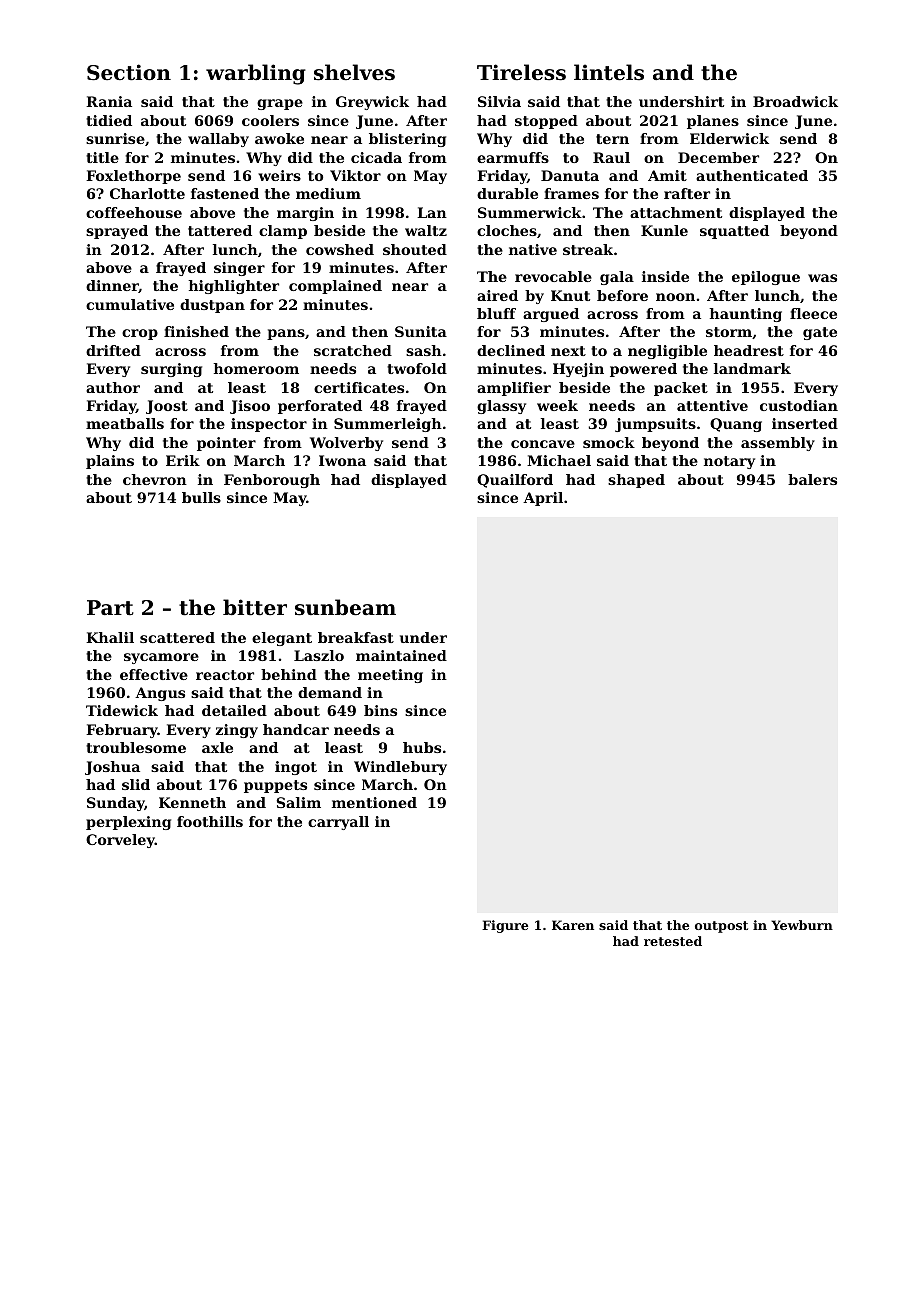  What do you see at coordinates (171, 370) in the image?
I see `surging` at bounding box center [171, 370].
